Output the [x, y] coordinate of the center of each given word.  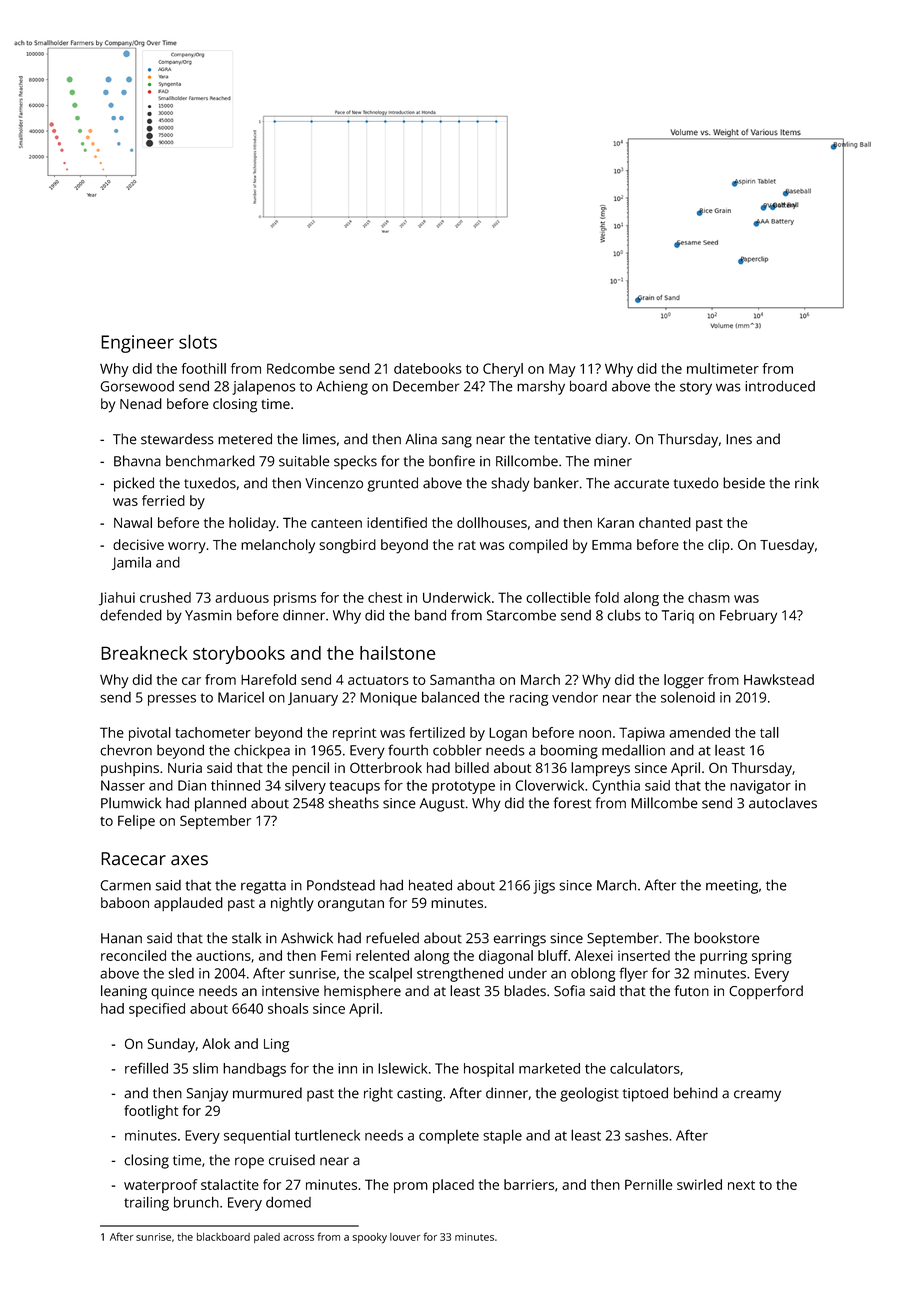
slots [198, 341]
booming [569, 751]
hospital [489, 1070]
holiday [252, 524]
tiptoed [645, 1094]
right [378, 1094]
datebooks [428, 368]
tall [769, 732]
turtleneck [327, 1135]
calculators [645, 1068]
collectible [558, 597]
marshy [541, 387]
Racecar [133, 859]
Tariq [678, 617]
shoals [288, 1008]
